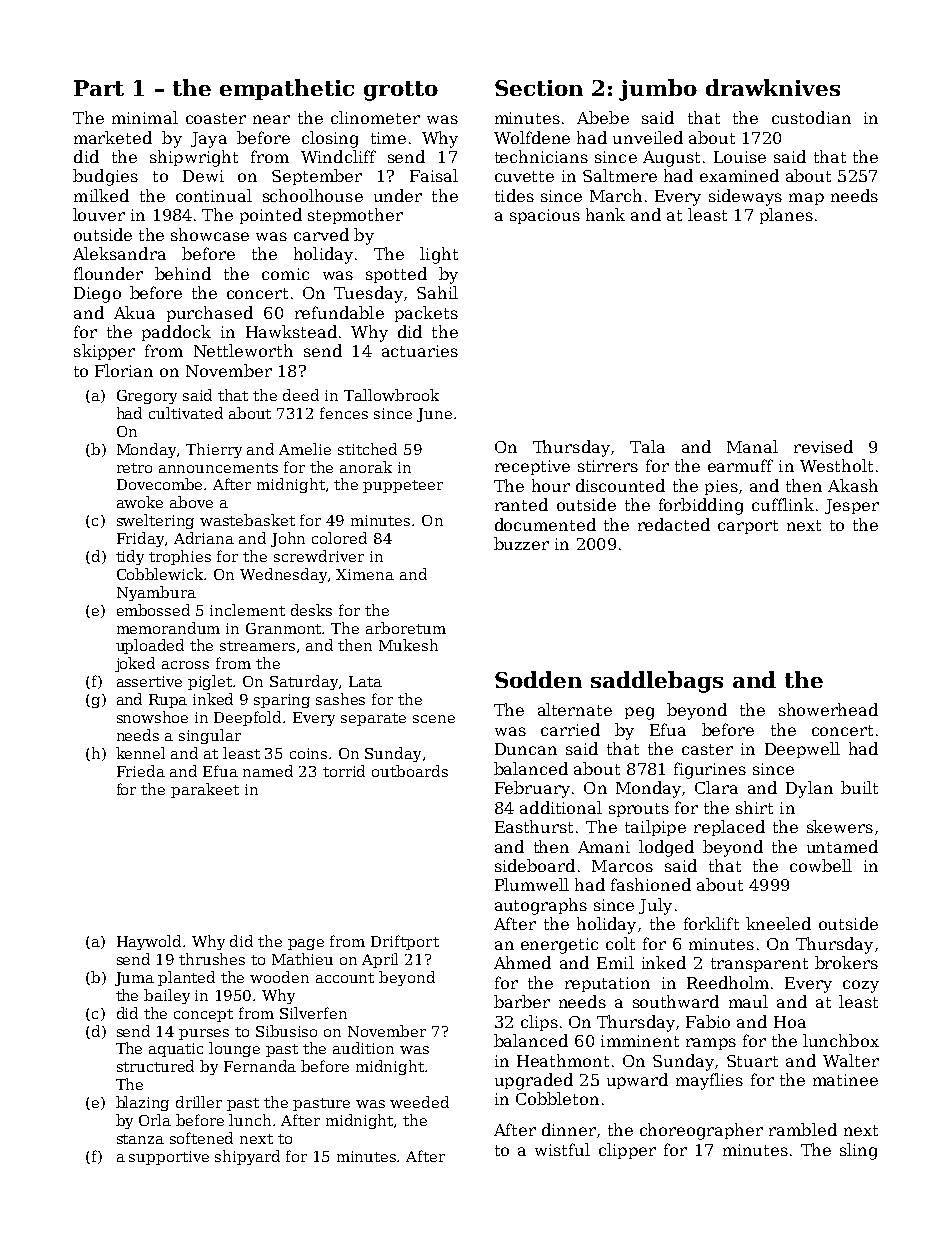  Describe the element at coordinates (271, 119) in the screenshot. I see `near` at that location.
